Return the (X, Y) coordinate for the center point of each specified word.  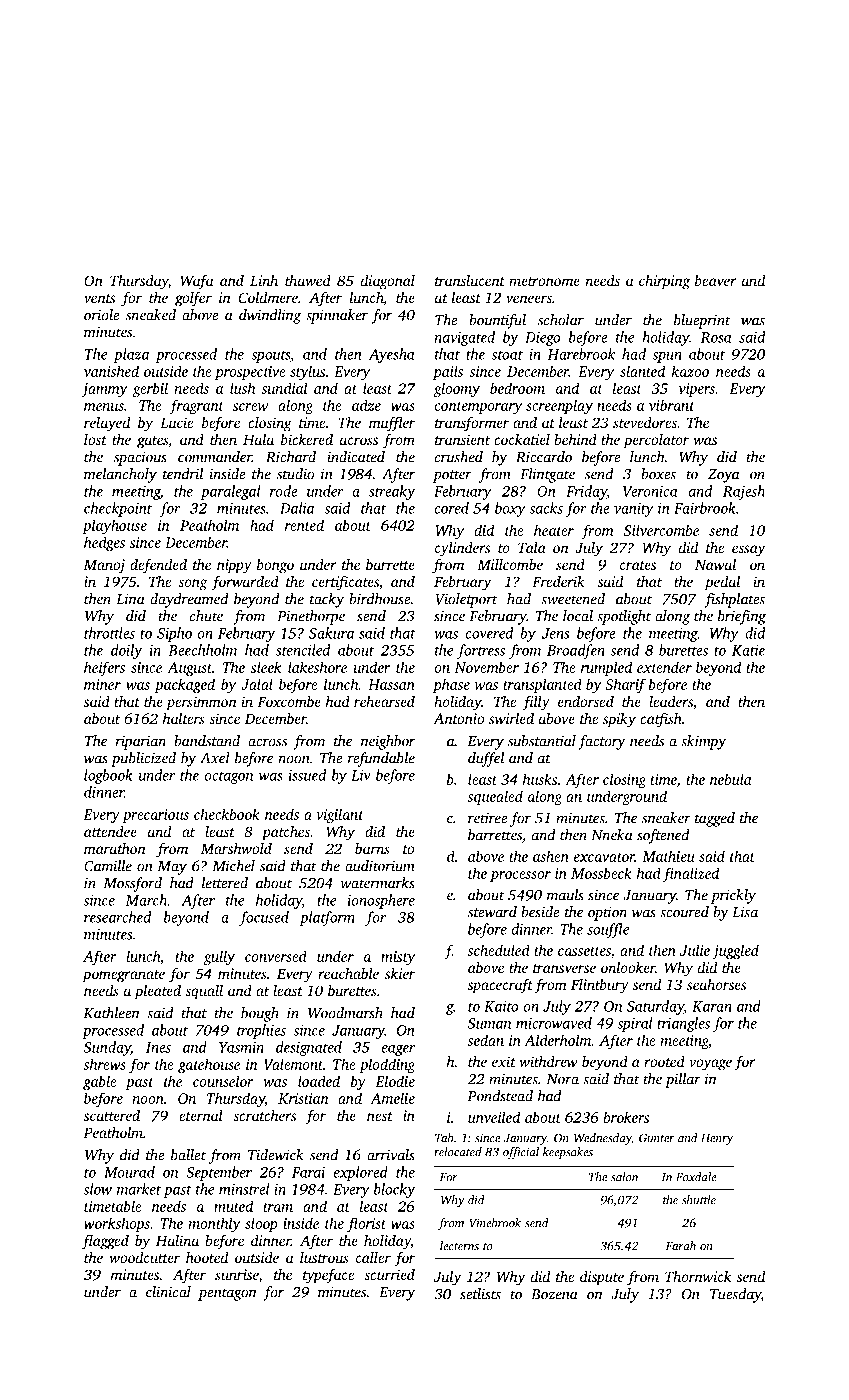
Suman (489, 1023)
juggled (735, 951)
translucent (470, 280)
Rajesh (744, 492)
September (219, 1173)
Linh (264, 280)
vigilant (339, 815)
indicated (356, 457)
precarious (155, 816)
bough (260, 1014)
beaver (716, 280)
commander (215, 457)
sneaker (666, 818)
